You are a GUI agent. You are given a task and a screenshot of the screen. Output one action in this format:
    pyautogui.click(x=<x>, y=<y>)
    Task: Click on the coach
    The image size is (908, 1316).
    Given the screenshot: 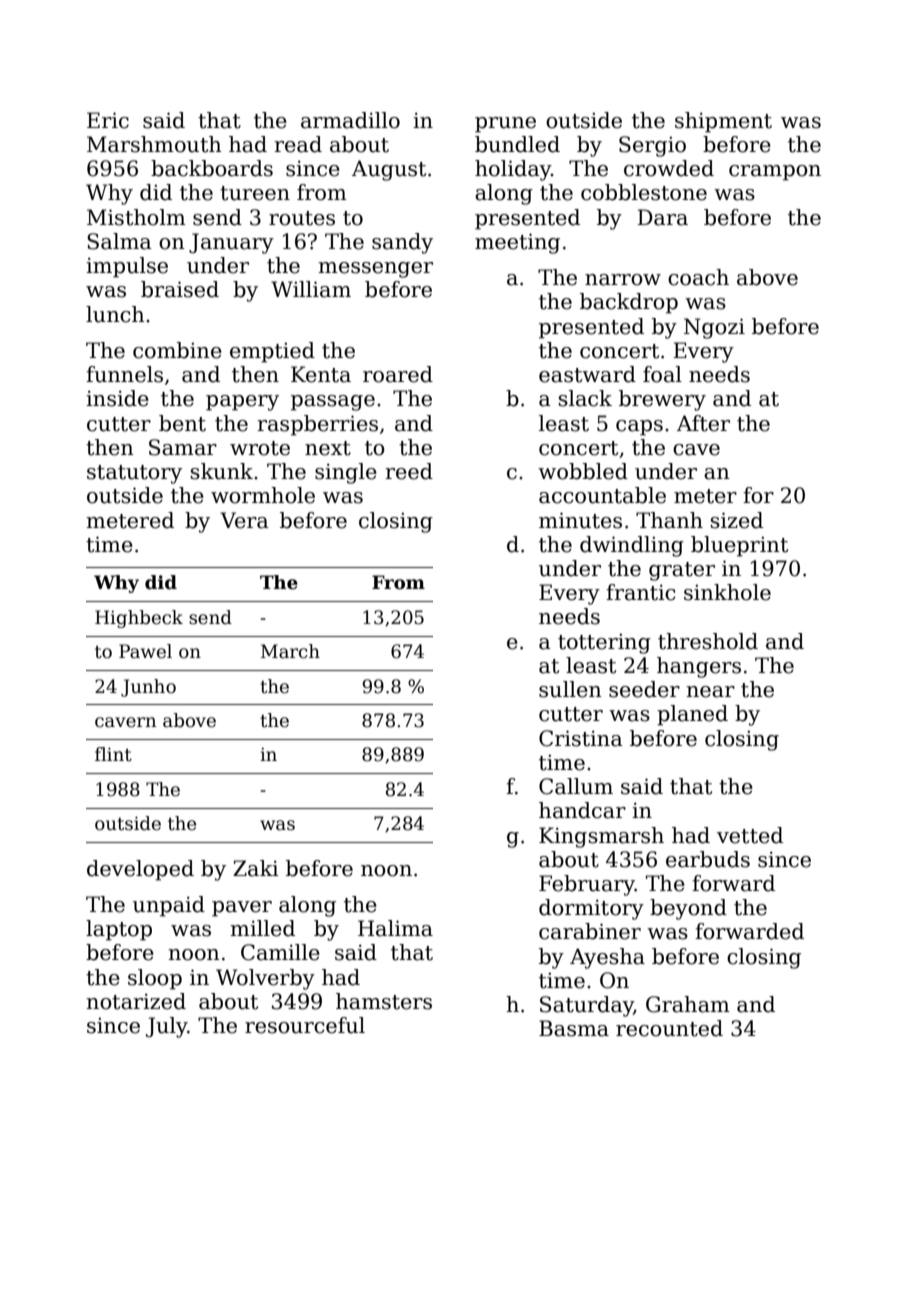 What is the action you would take?
    pyautogui.click(x=698, y=277)
